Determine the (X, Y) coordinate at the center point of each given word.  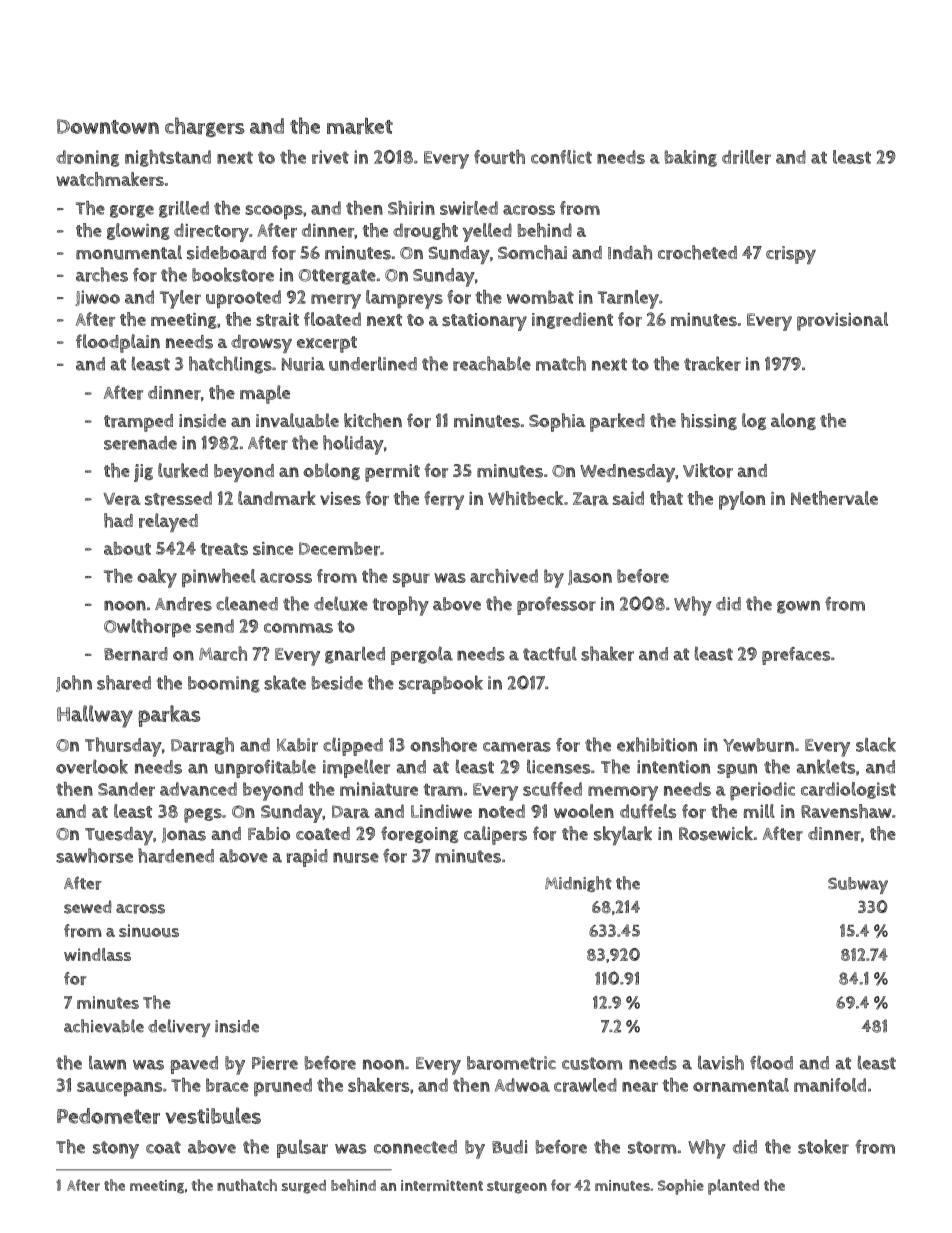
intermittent (442, 1186)
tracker (712, 363)
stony (116, 1150)
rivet (330, 157)
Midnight (578, 884)
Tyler (180, 299)
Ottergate (337, 277)
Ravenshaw (846, 811)
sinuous (149, 931)
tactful (550, 653)
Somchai (532, 252)
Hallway (95, 716)
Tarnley (628, 299)
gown (798, 607)
